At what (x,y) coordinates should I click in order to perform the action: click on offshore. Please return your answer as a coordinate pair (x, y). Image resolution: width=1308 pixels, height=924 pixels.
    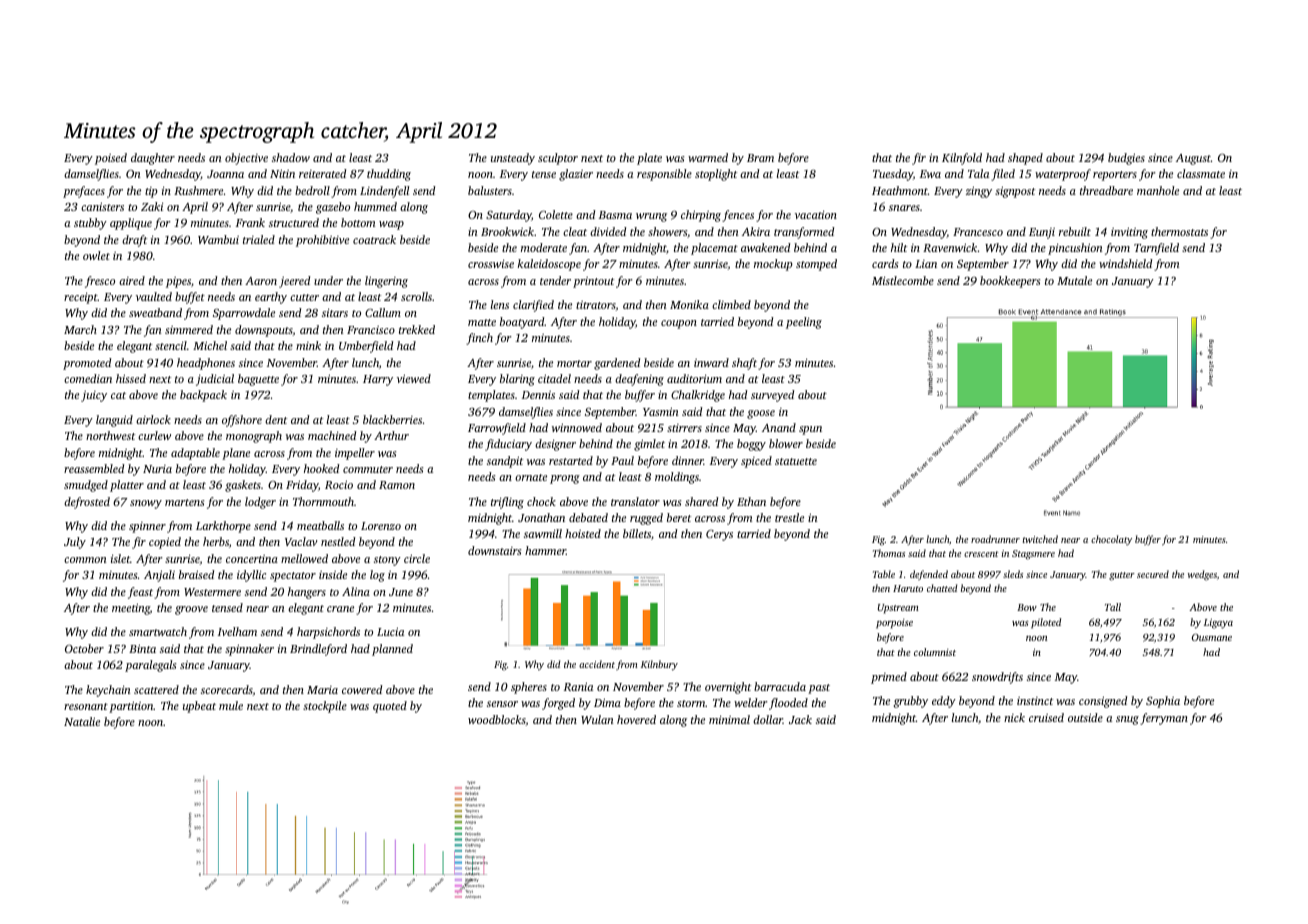
    Looking at the image, I should click on (242, 421).
